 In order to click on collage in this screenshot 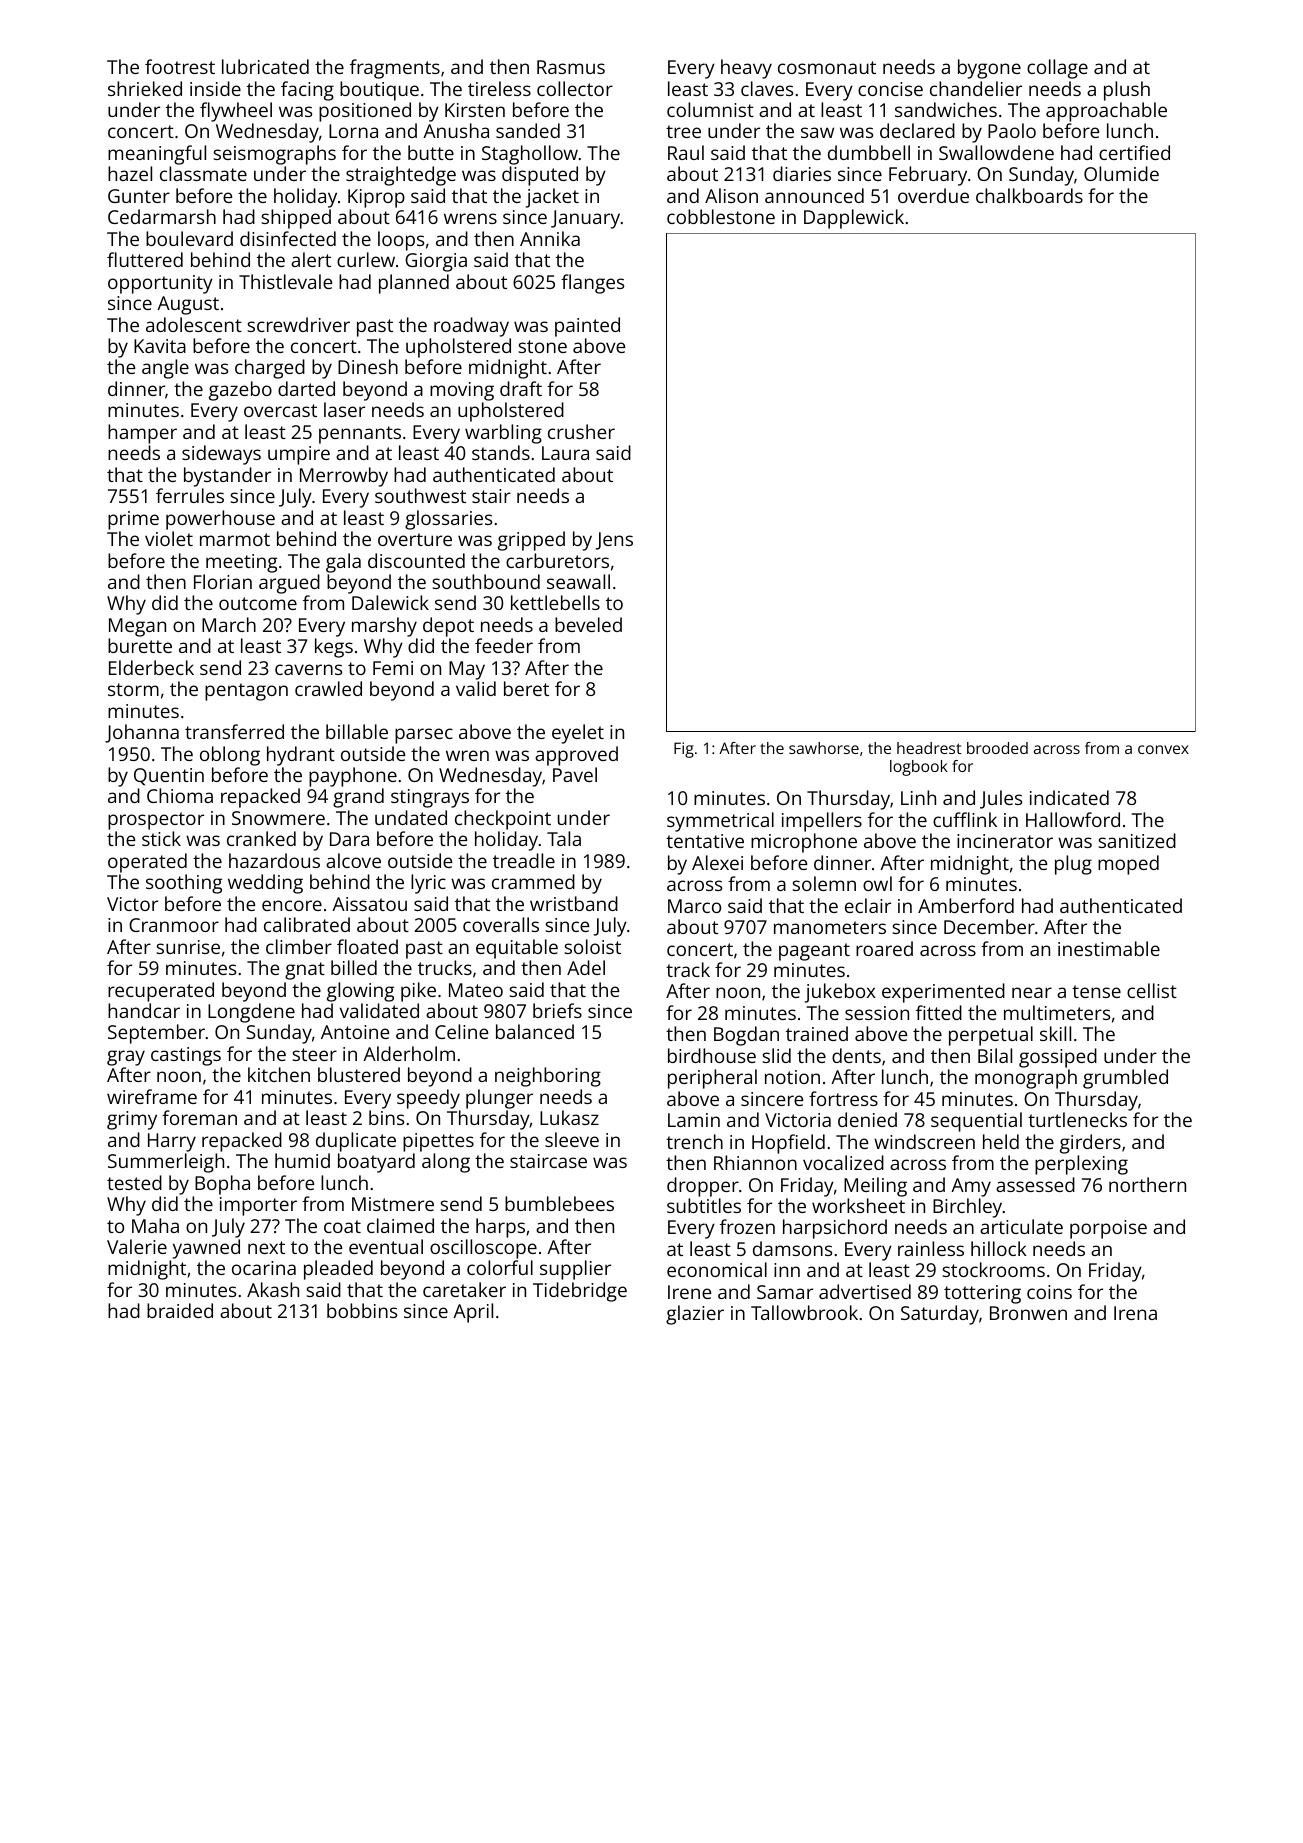, I will do `click(1057, 69)`.
